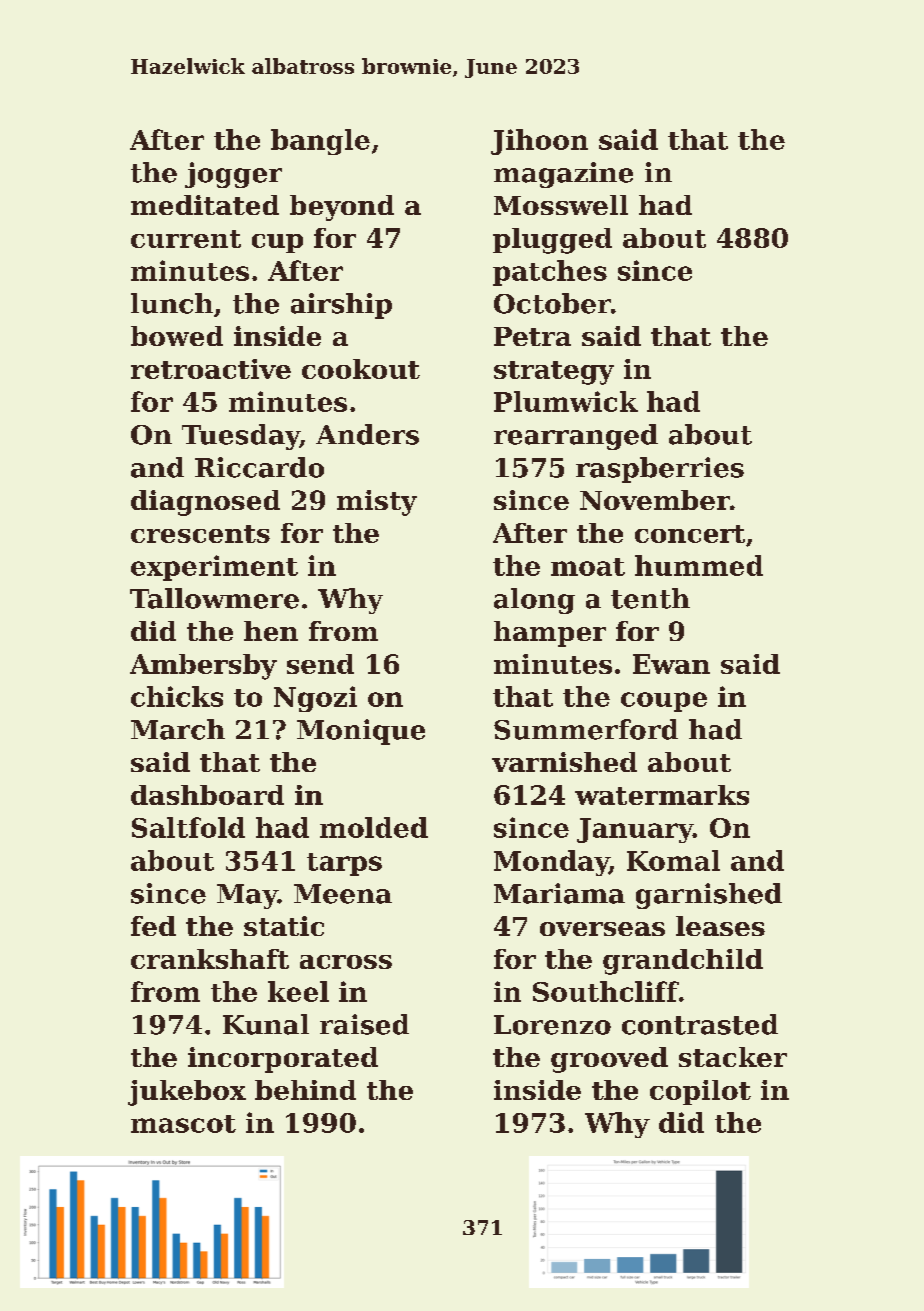 Image resolution: width=924 pixels, height=1311 pixels. I want to click on fed, so click(153, 926).
